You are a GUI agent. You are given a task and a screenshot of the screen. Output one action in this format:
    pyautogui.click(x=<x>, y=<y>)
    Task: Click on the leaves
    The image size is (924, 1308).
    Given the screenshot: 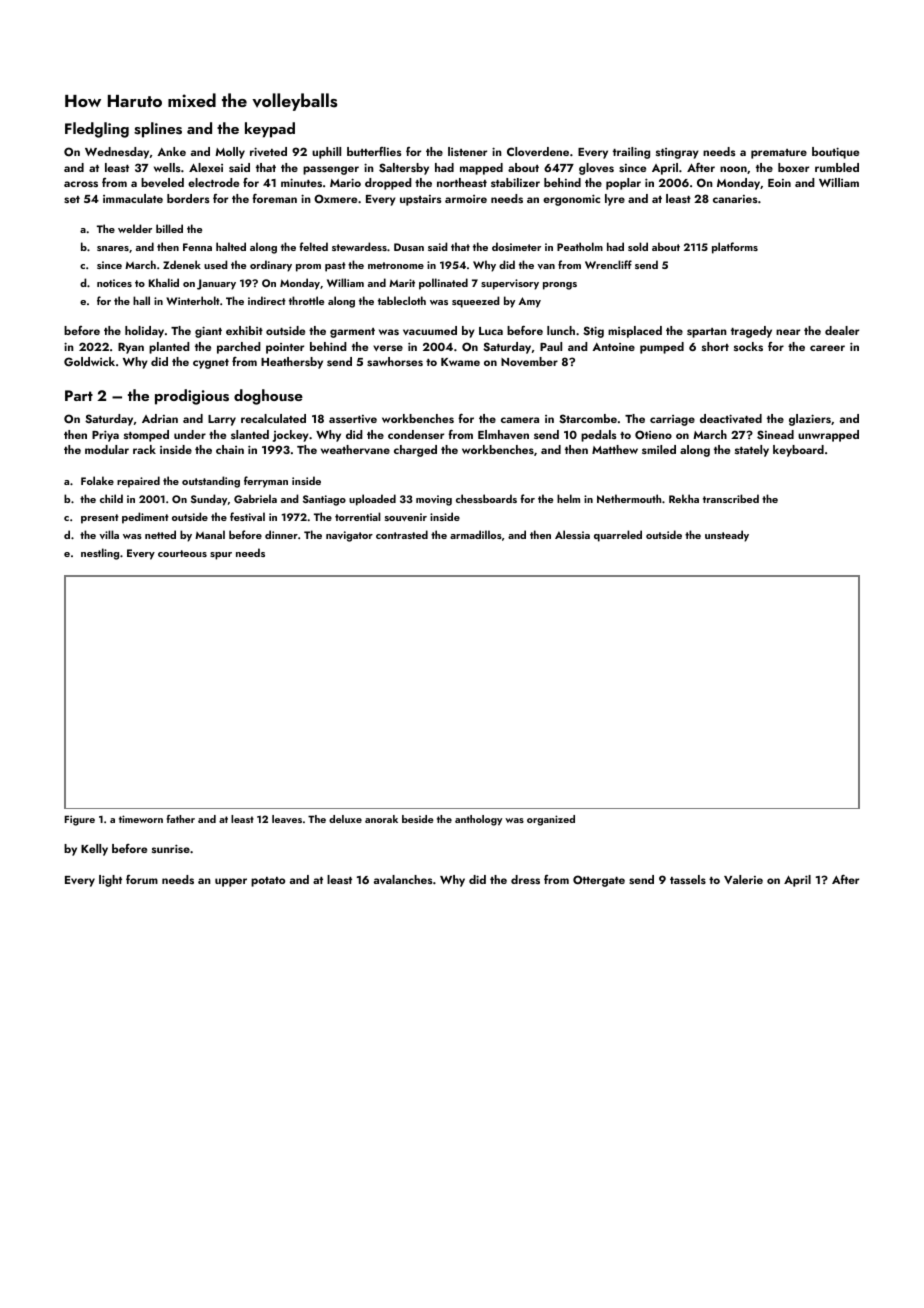 What is the action you would take?
    pyautogui.click(x=287, y=819)
